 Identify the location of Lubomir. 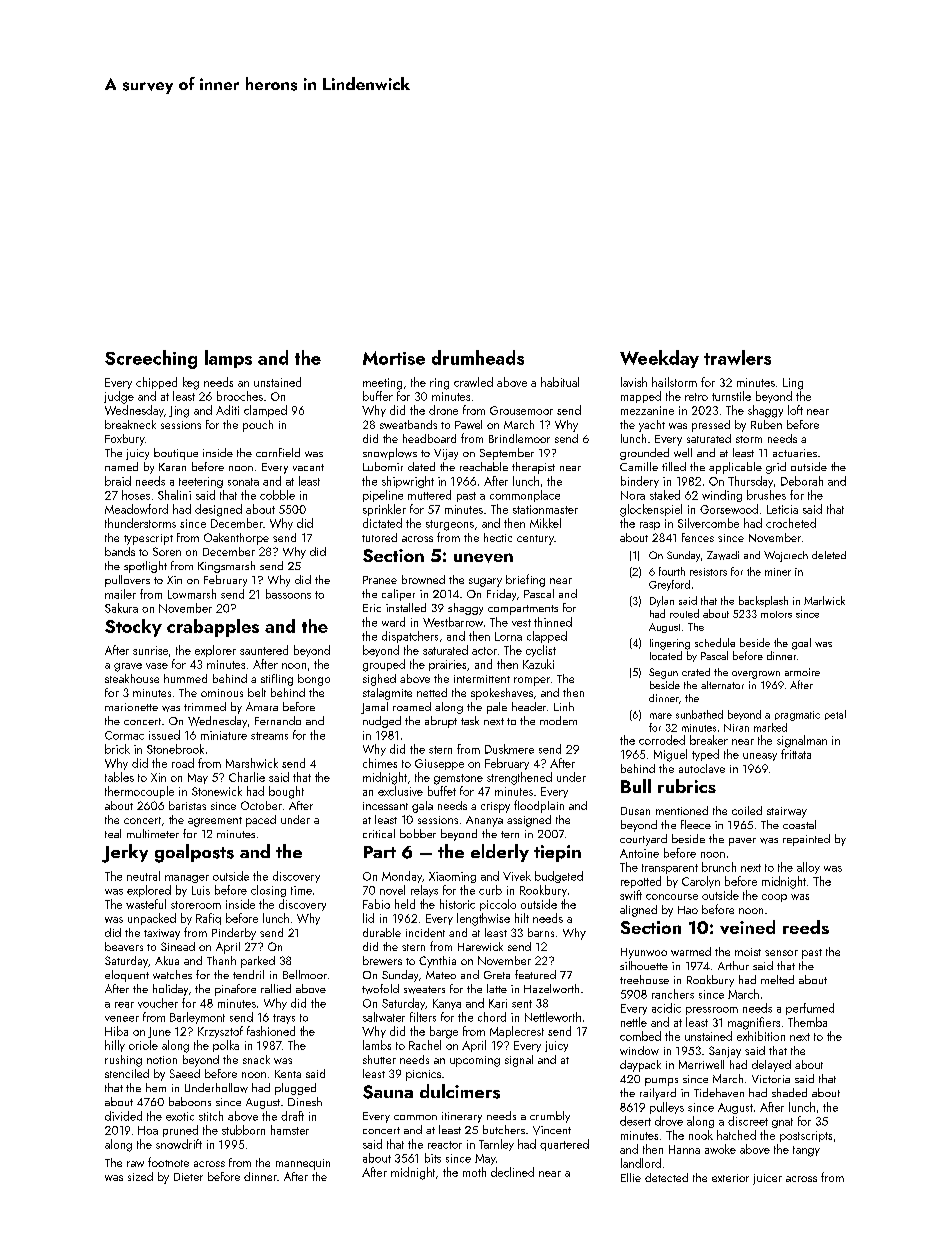
(383, 466).
